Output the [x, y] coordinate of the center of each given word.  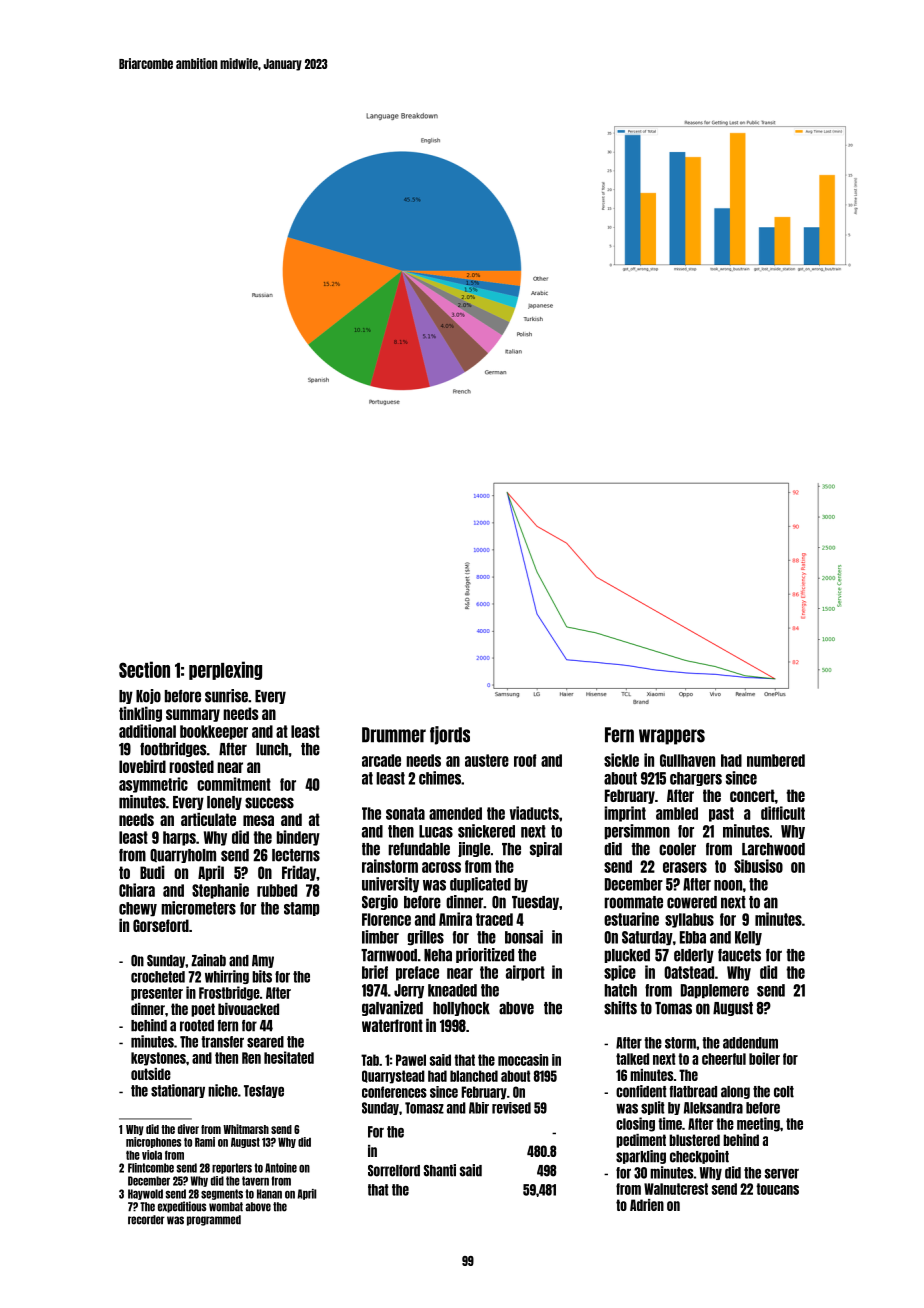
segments [222, 1194]
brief [375, 972]
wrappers [672, 737]
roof [525, 760]
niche [223, 1090]
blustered [694, 1140]
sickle [621, 760]
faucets [739, 955]
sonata [405, 813]
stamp [302, 909]
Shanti [440, 1170]
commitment [234, 784]
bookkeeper [214, 732]
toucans [777, 1189]
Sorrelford [394, 1171]
